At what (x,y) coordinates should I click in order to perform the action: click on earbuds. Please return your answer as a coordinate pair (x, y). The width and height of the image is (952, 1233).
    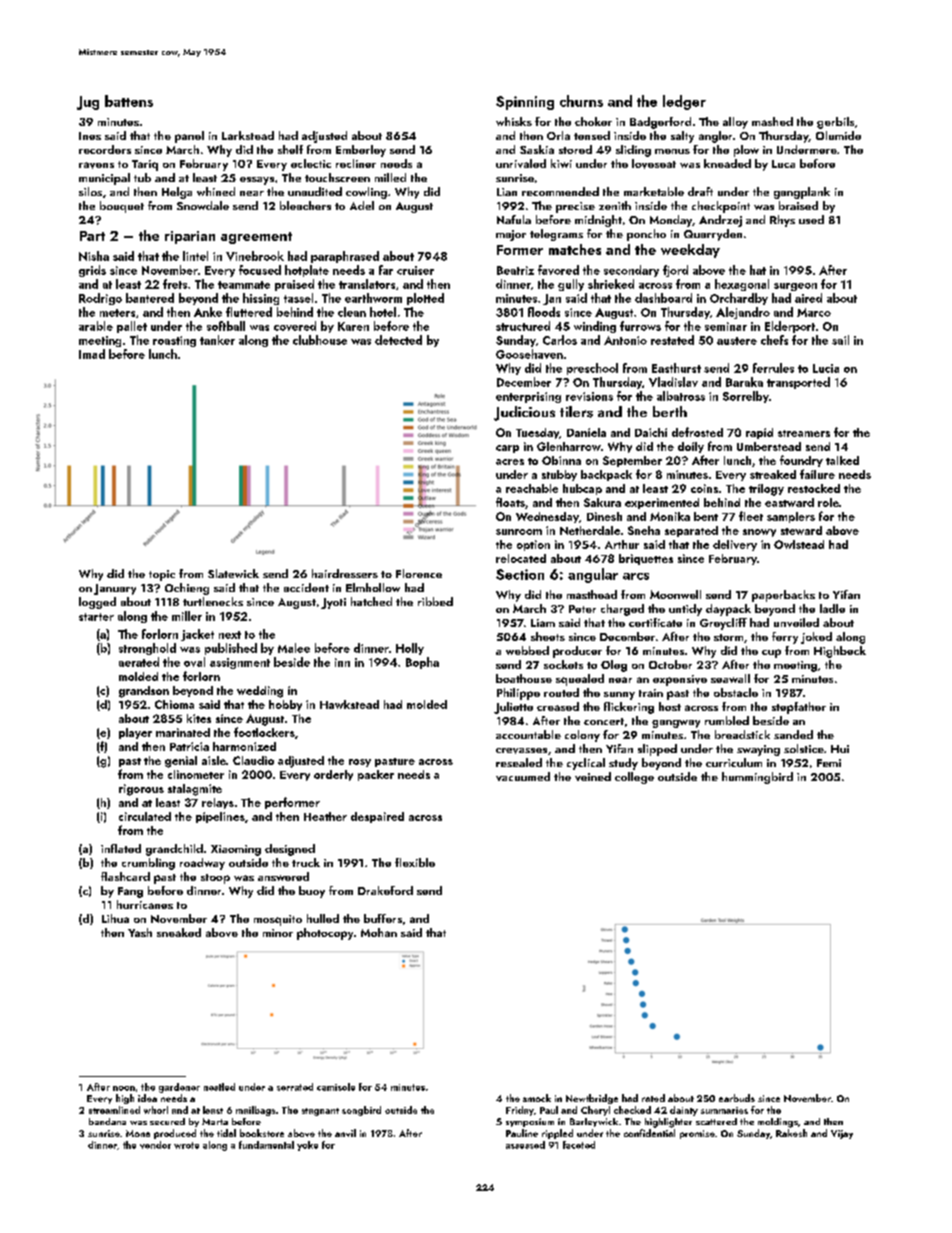
    Looking at the image, I should click on (737, 1098).
